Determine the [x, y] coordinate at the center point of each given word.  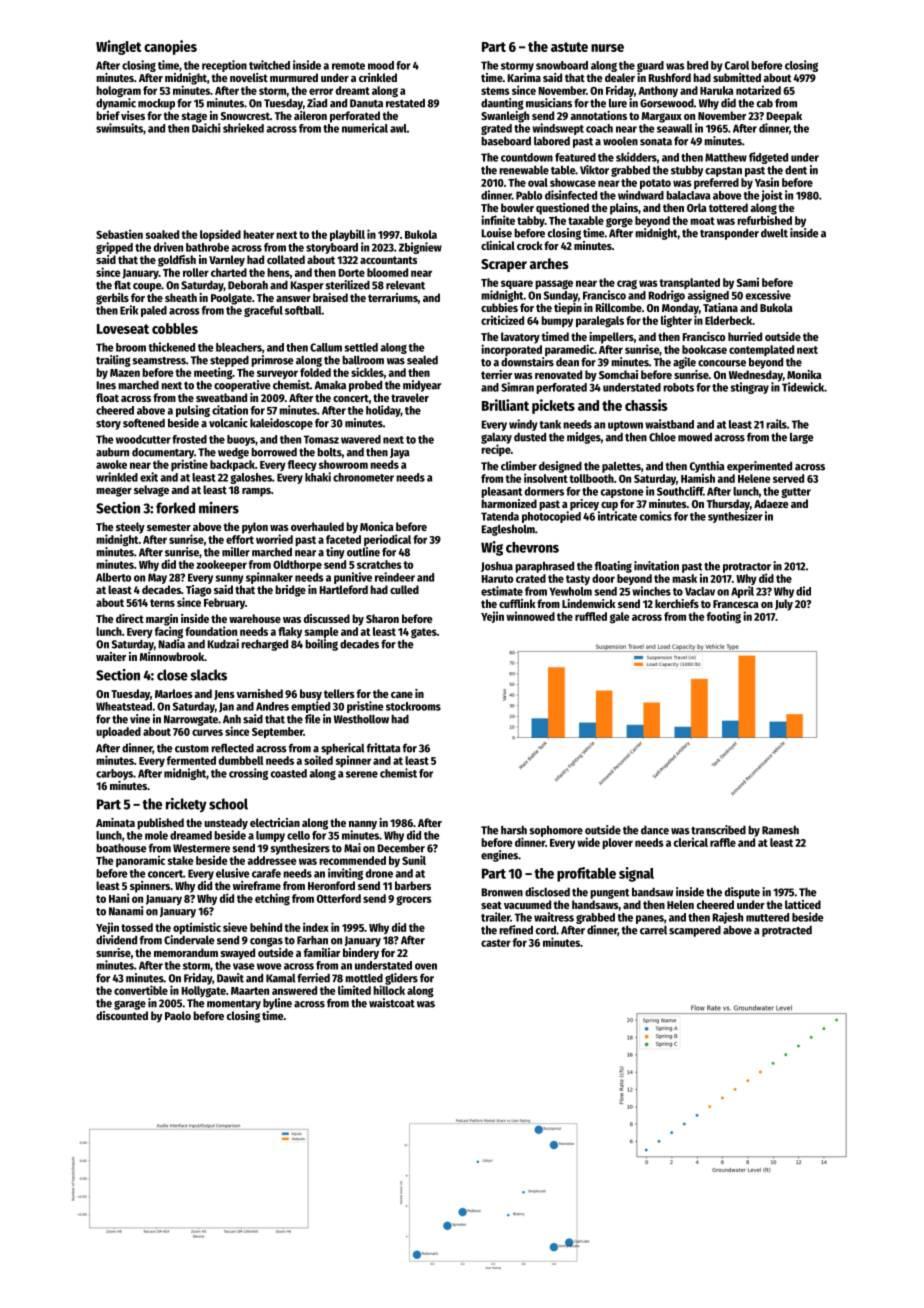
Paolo [178, 1015]
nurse [607, 48]
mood [381, 65]
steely [130, 528]
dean [567, 362]
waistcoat [392, 1003]
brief [108, 115]
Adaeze [771, 503]
